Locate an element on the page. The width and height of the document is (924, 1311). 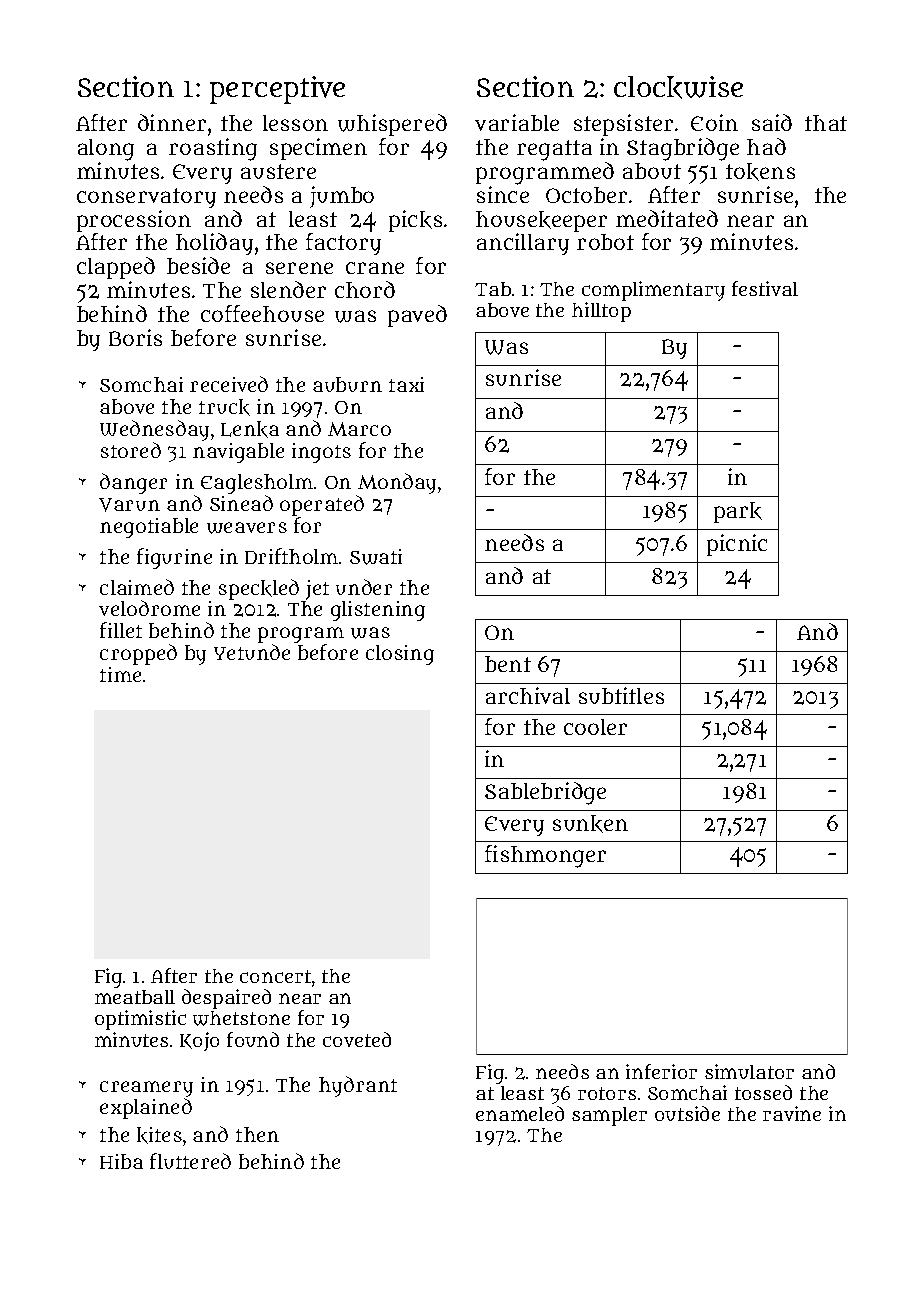
fluttered is located at coordinates (190, 1161).
